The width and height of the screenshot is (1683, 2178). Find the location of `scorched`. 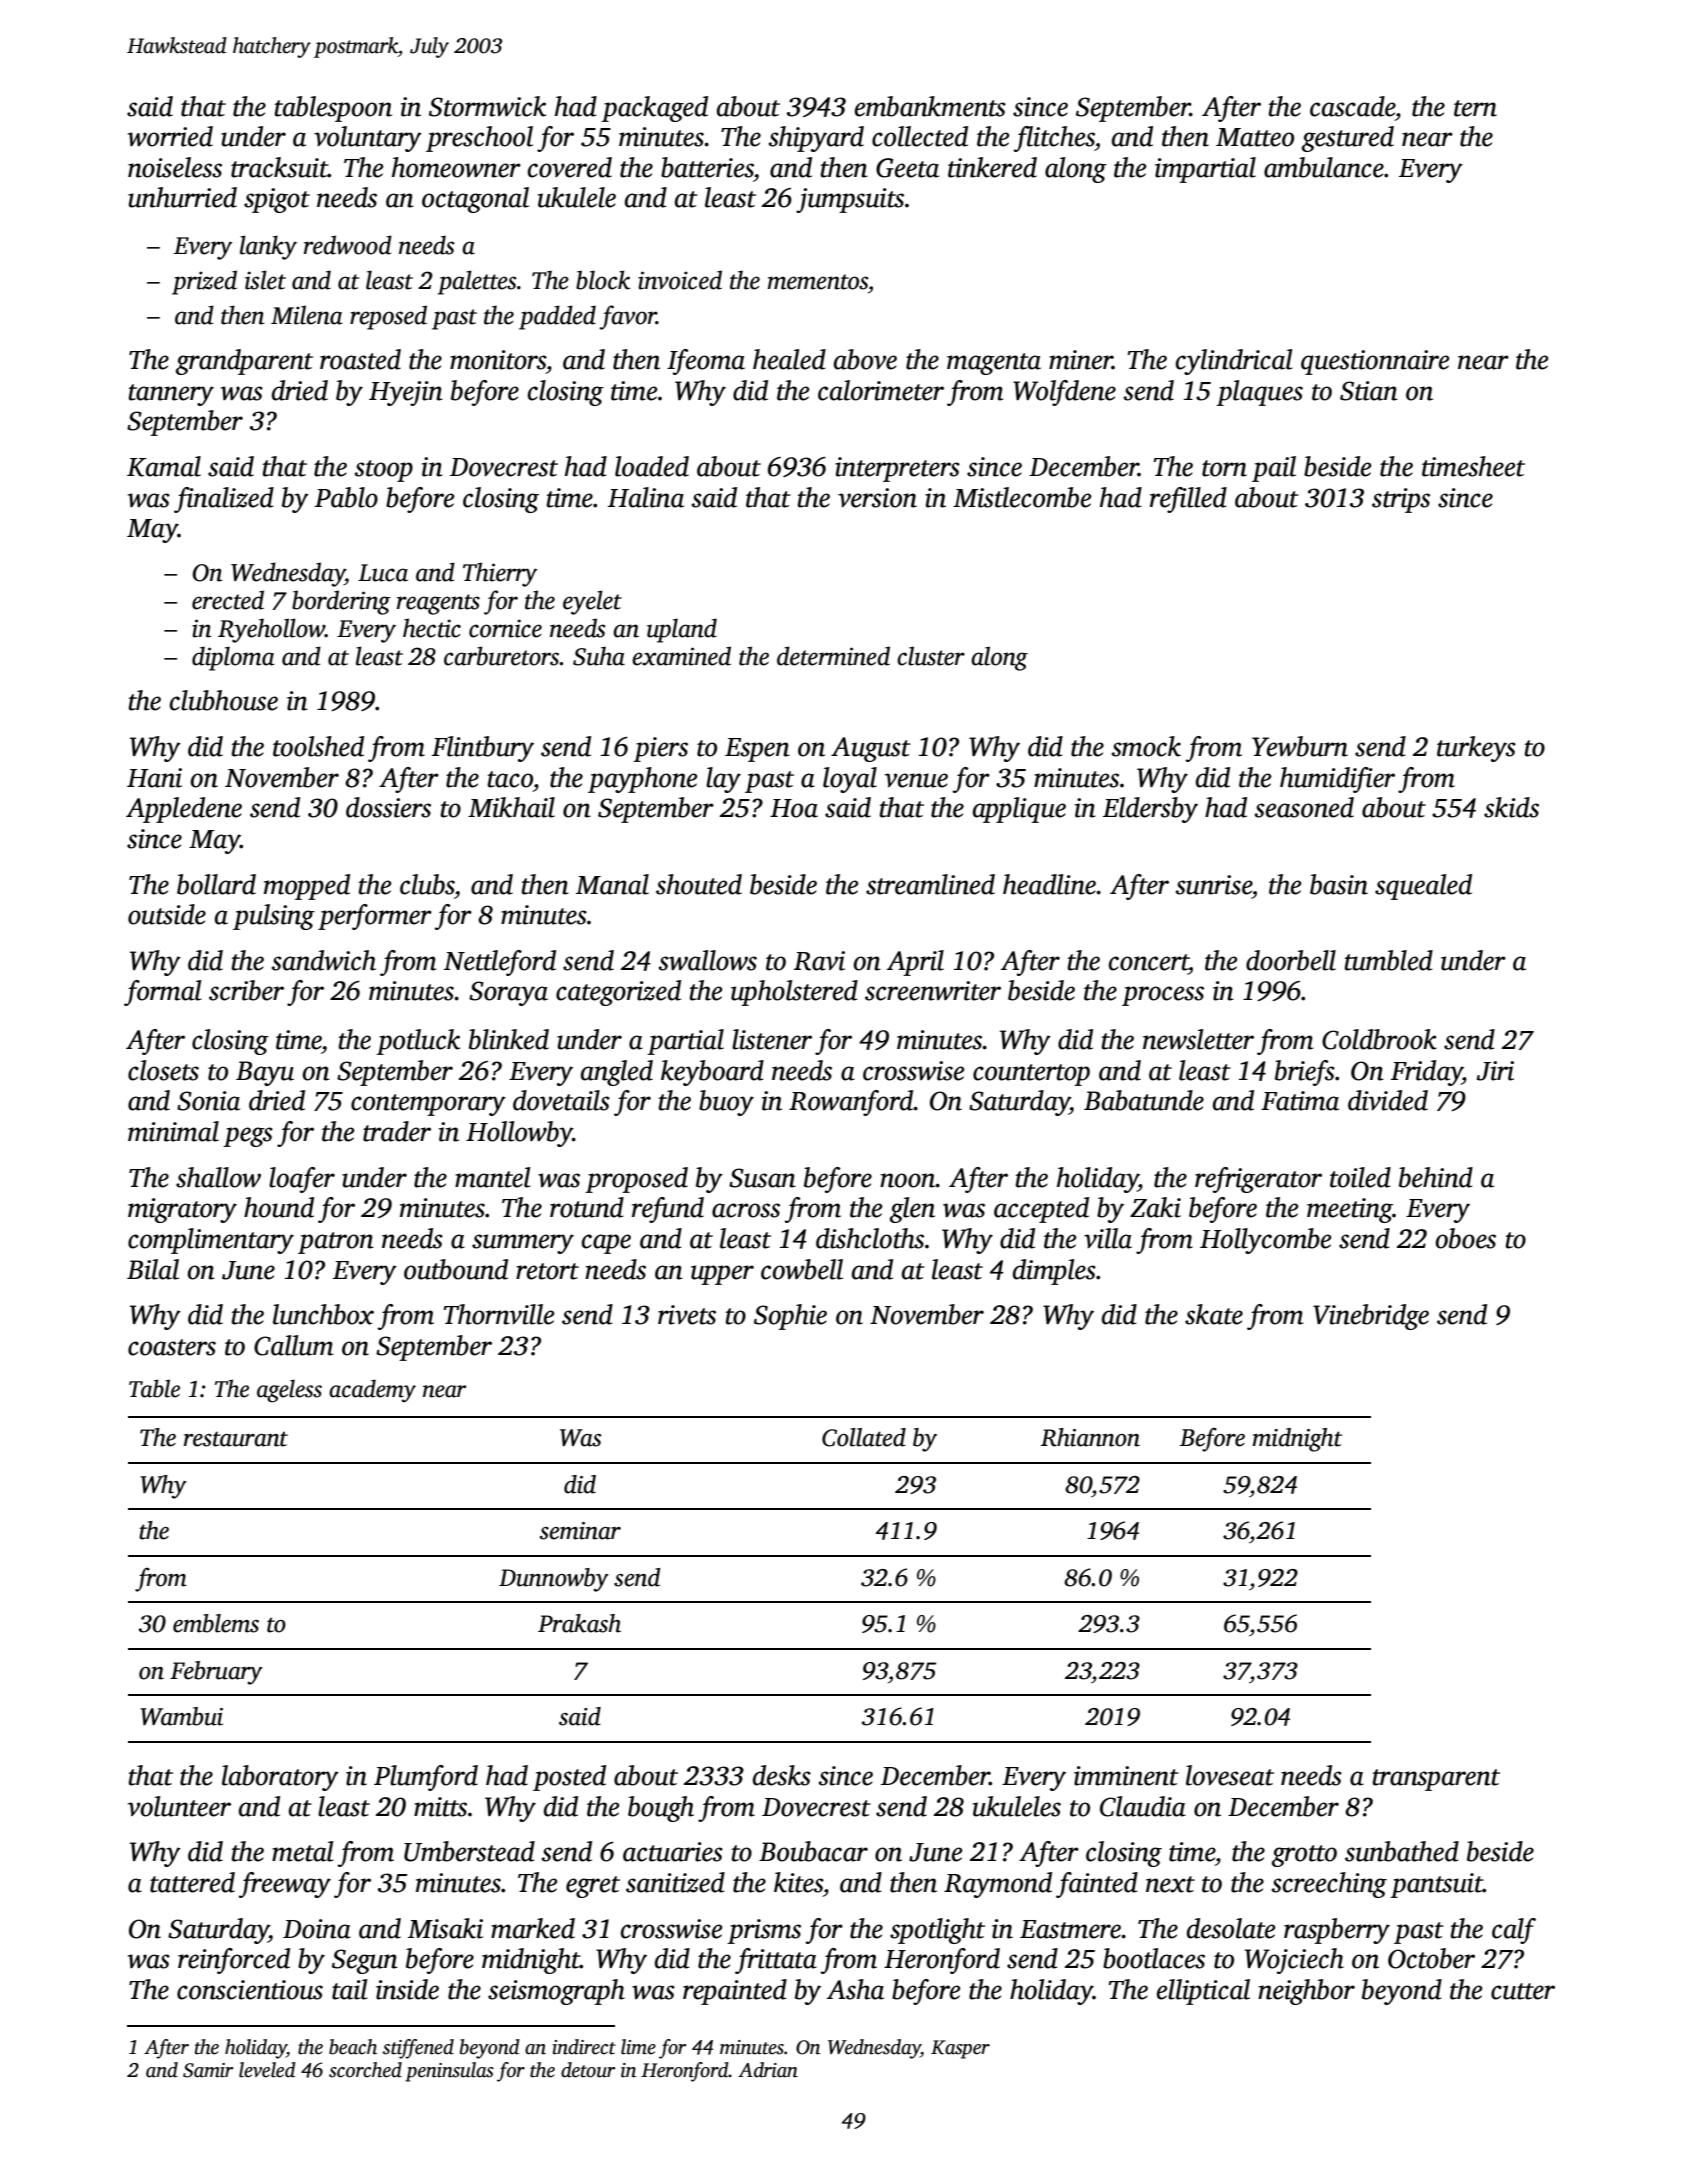

scorched is located at coordinates (365, 2070).
